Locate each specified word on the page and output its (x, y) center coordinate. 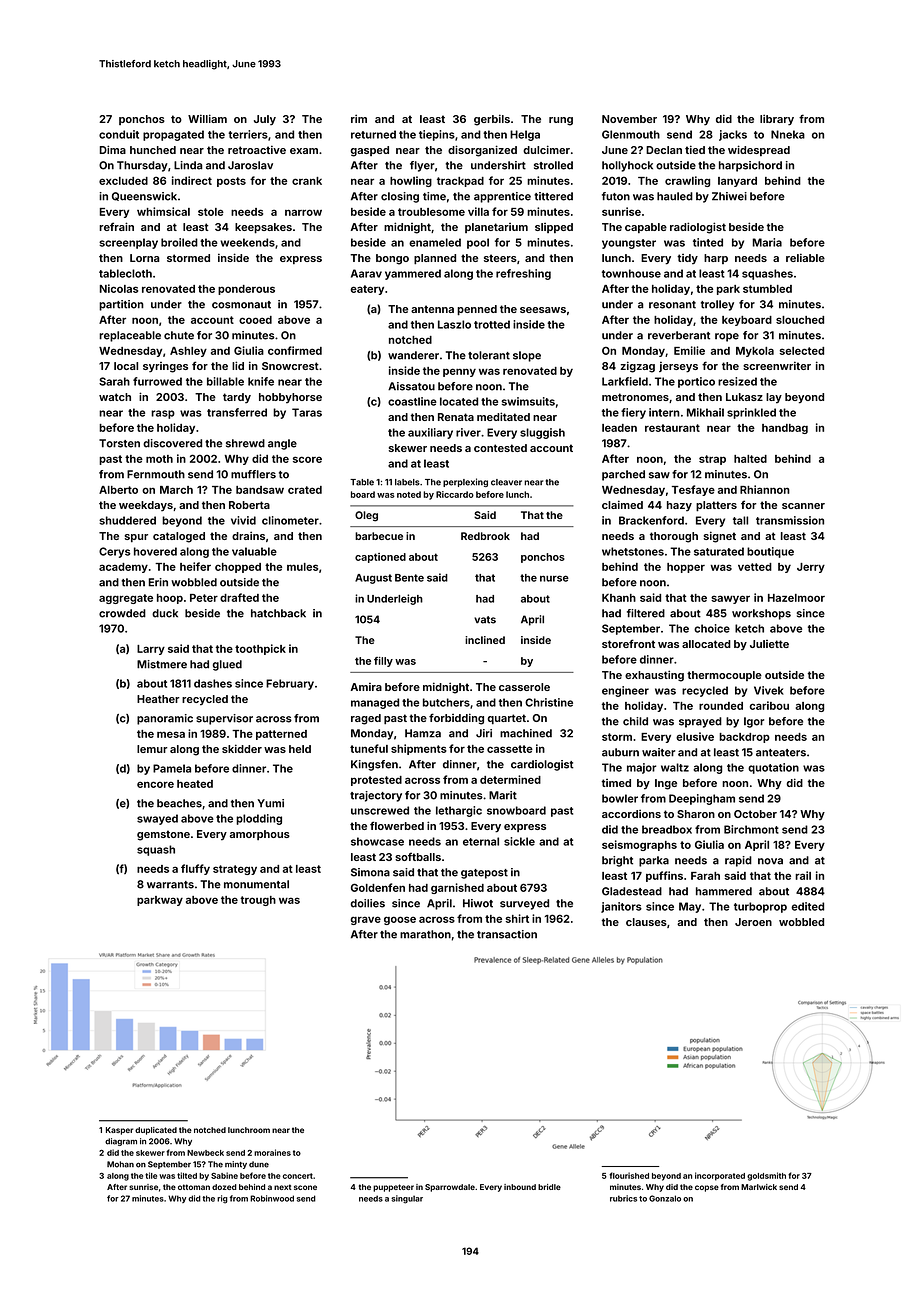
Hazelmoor (796, 598)
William (207, 118)
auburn (620, 752)
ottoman (194, 1187)
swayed (157, 819)
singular (407, 1199)
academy (123, 568)
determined (510, 779)
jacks (733, 135)
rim (359, 118)
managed (375, 703)
